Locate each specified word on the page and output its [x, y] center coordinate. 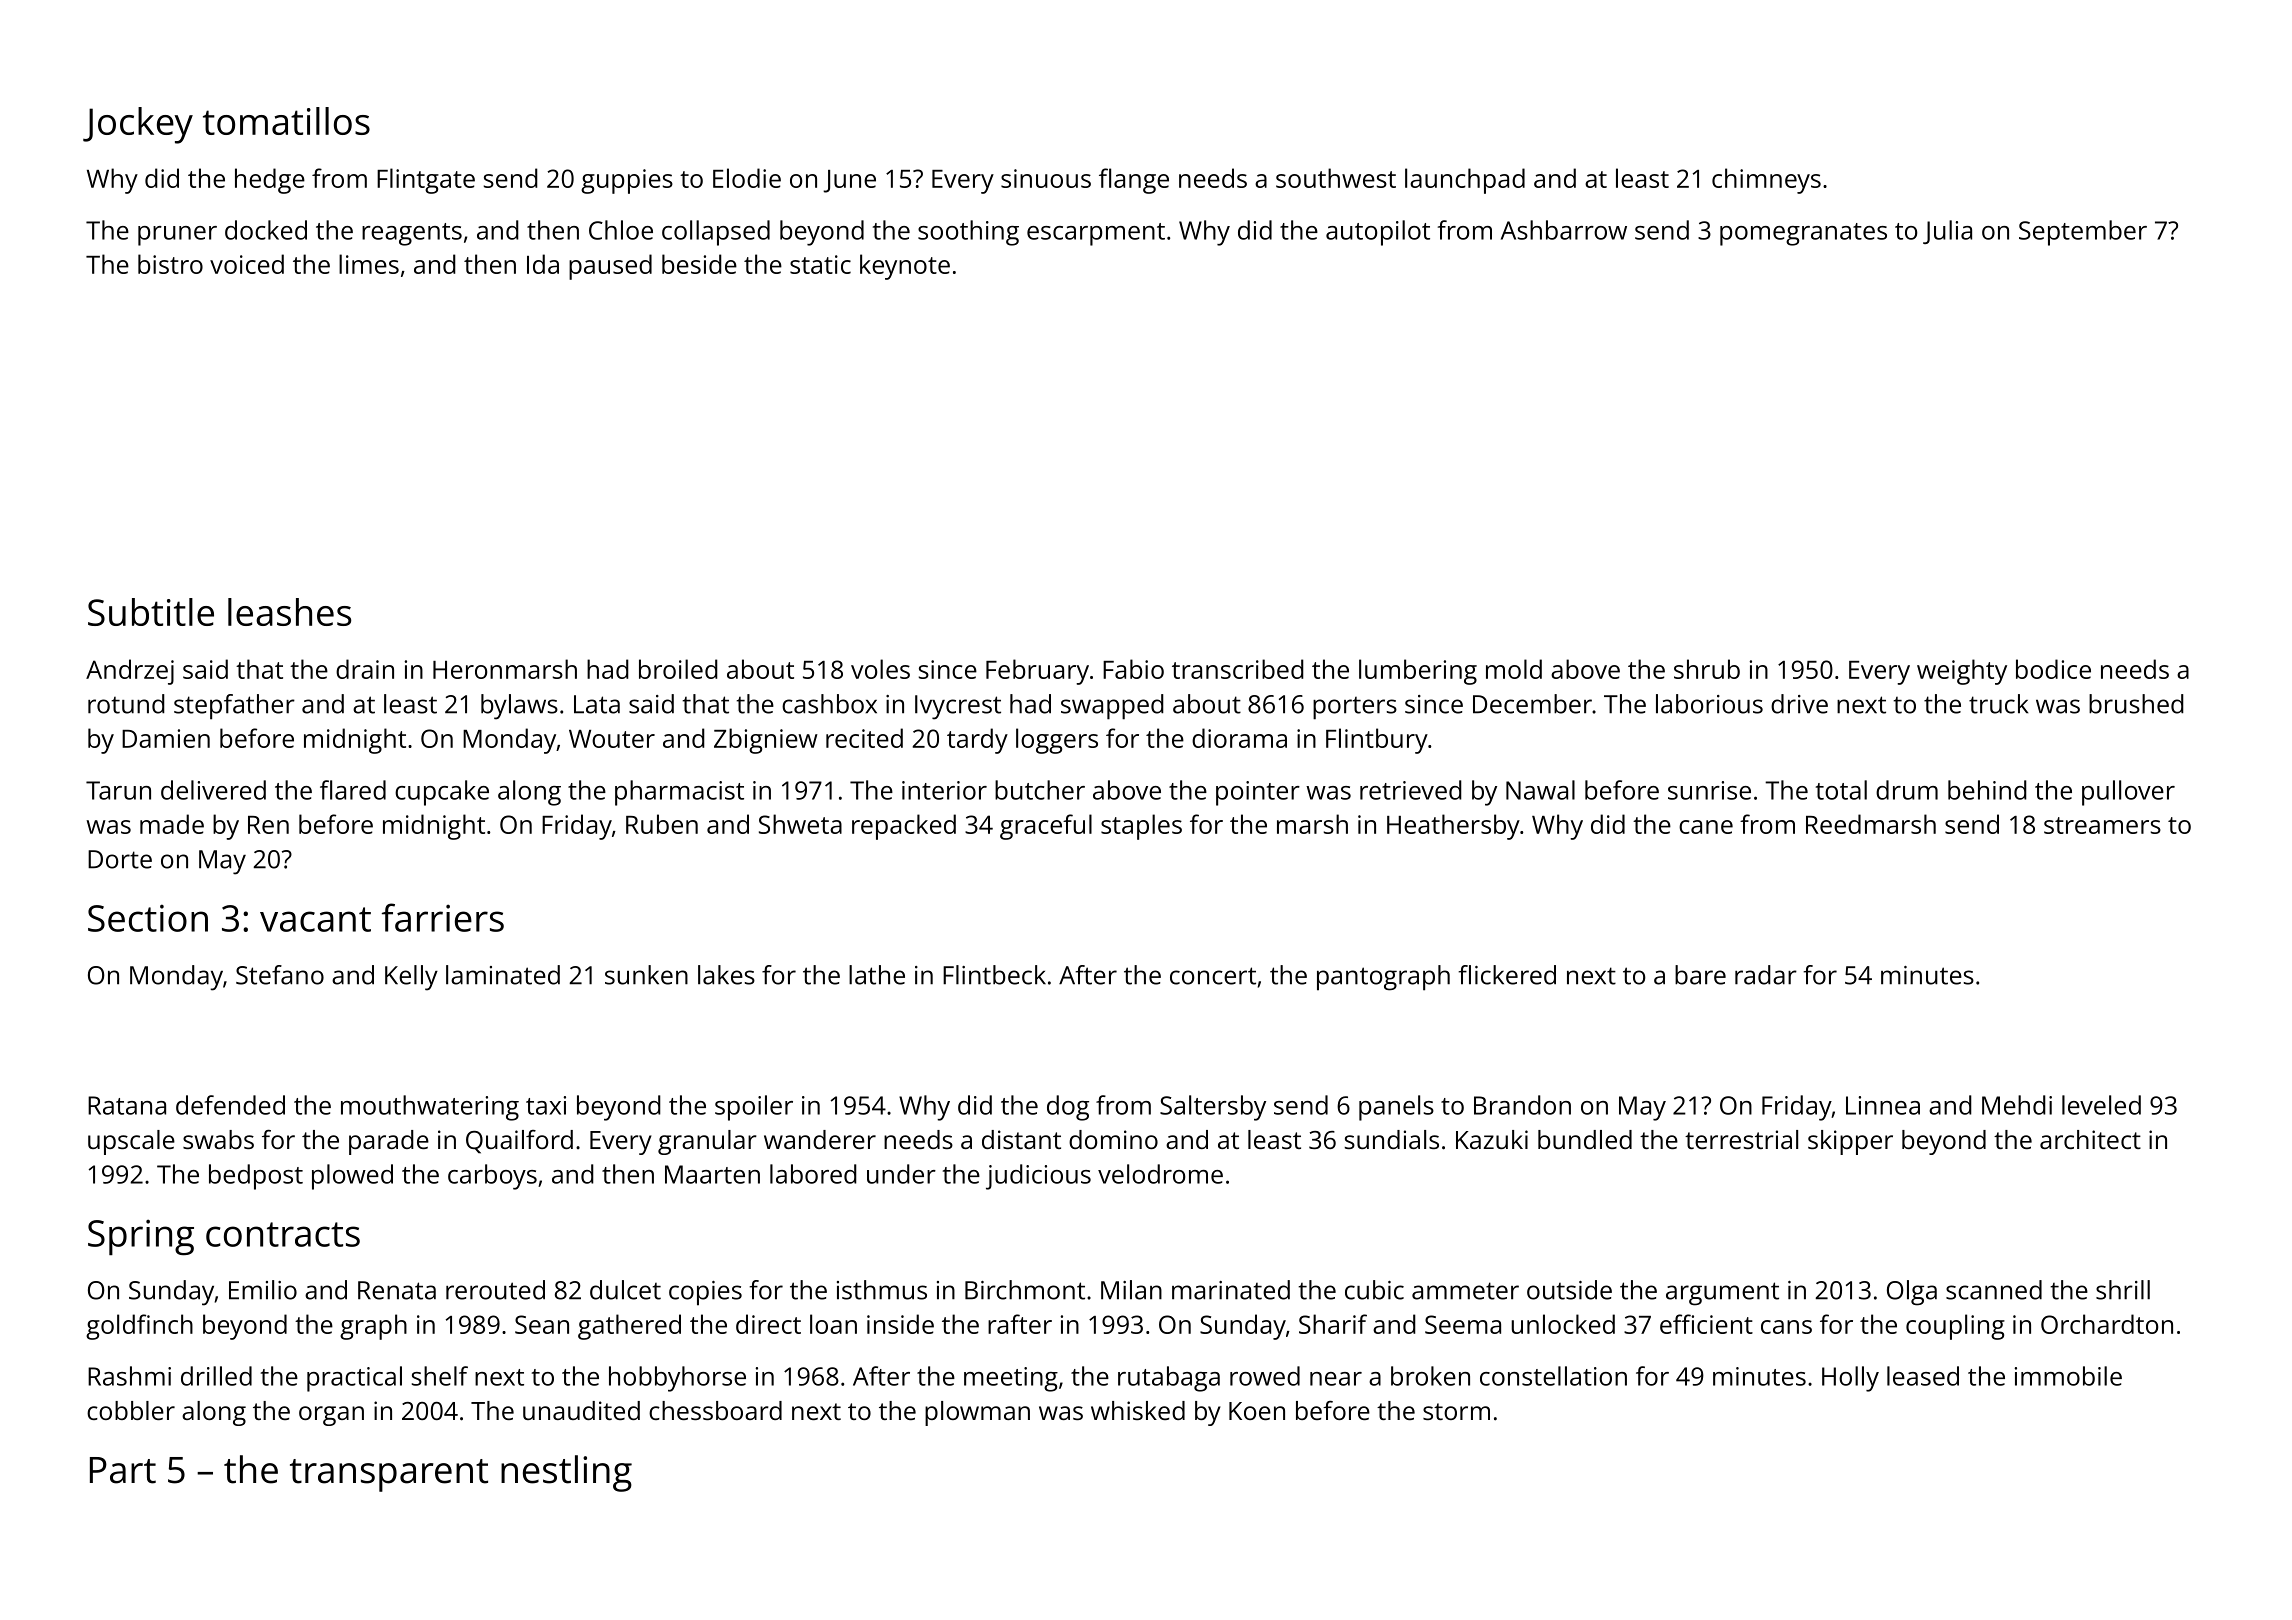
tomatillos [286, 121]
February [1037, 672]
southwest [1336, 178]
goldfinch [139, 1327]
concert [1213, 976]
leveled [2101, 1105]
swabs [218, 1139]
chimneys [1766, 181]
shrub [1707, 669]
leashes [289, 612]
